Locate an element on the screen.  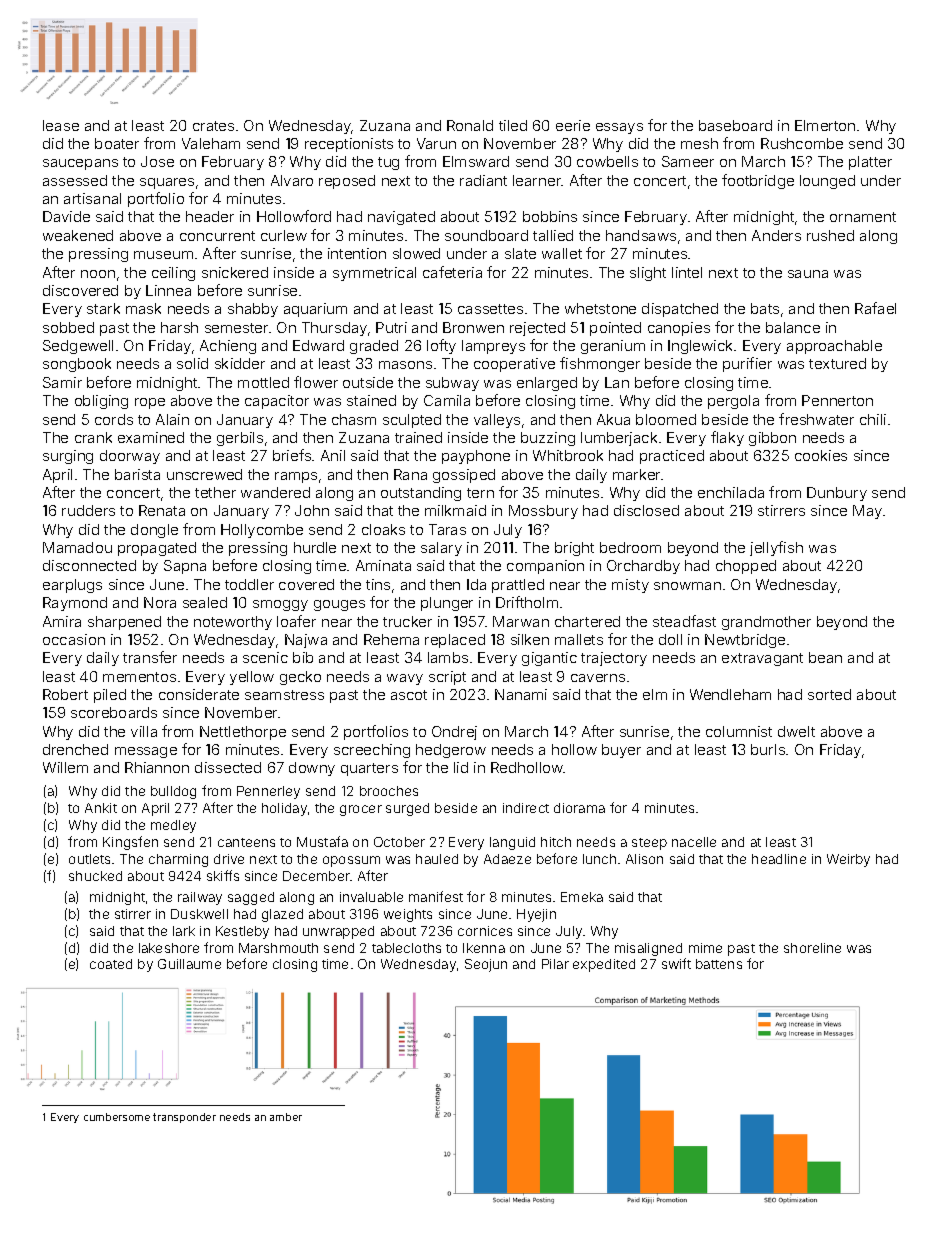
Nanami is located at coordinates (521, 694).
